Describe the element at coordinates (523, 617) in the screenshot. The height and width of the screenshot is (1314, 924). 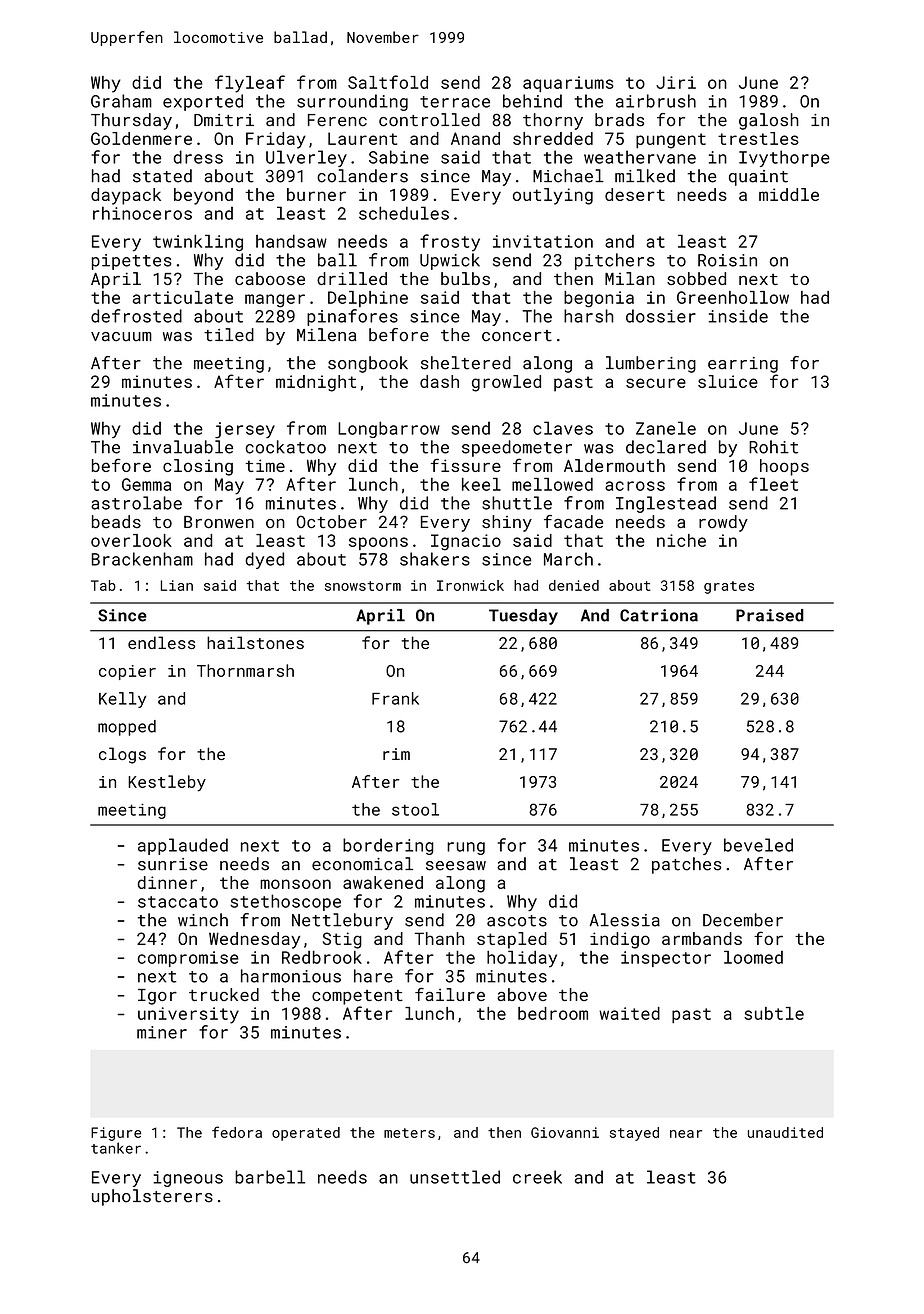
I see `Tuesday` at that location.
